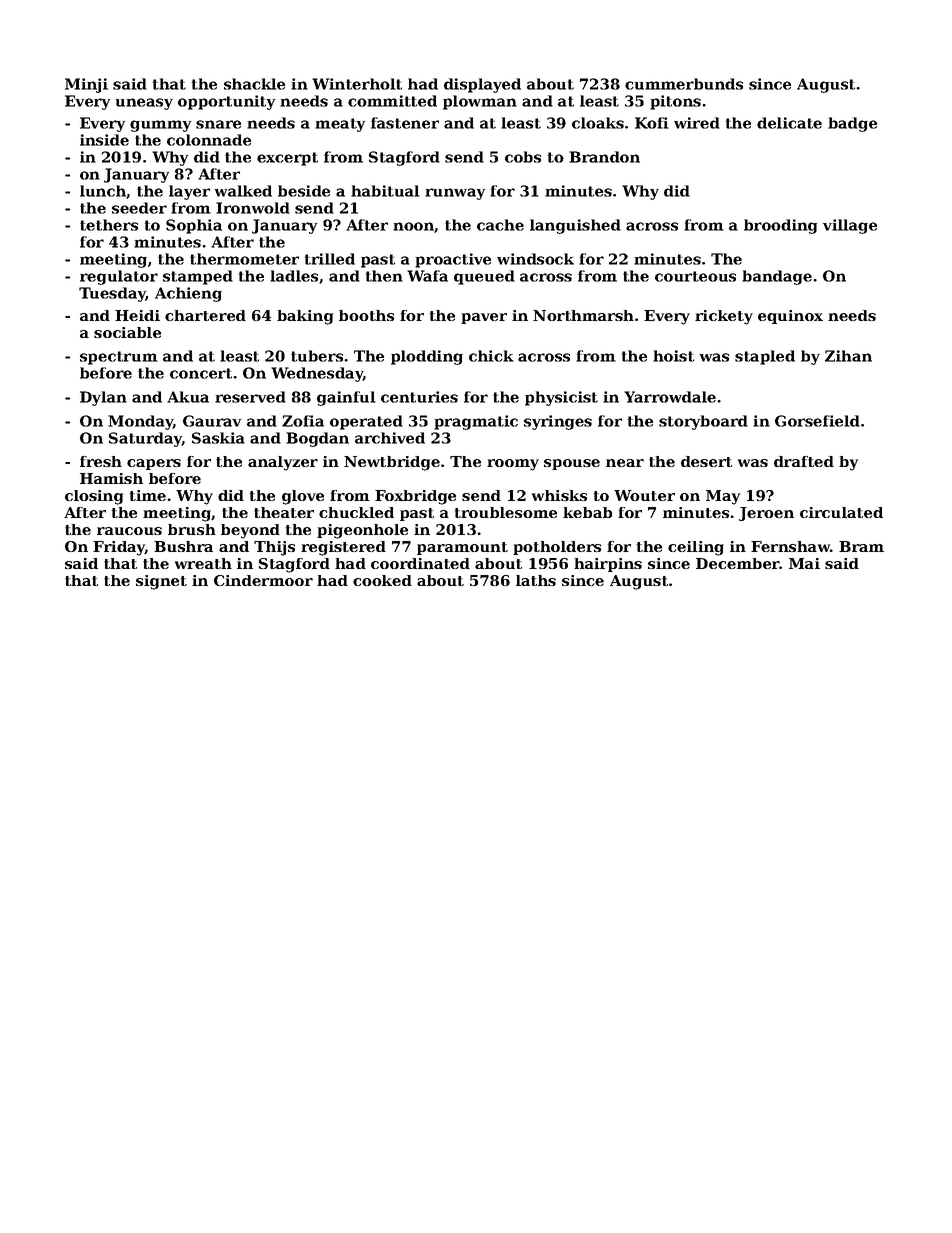 This screenshot has width=952, height=1233. I want to click on delicate, so click(789, 123).
